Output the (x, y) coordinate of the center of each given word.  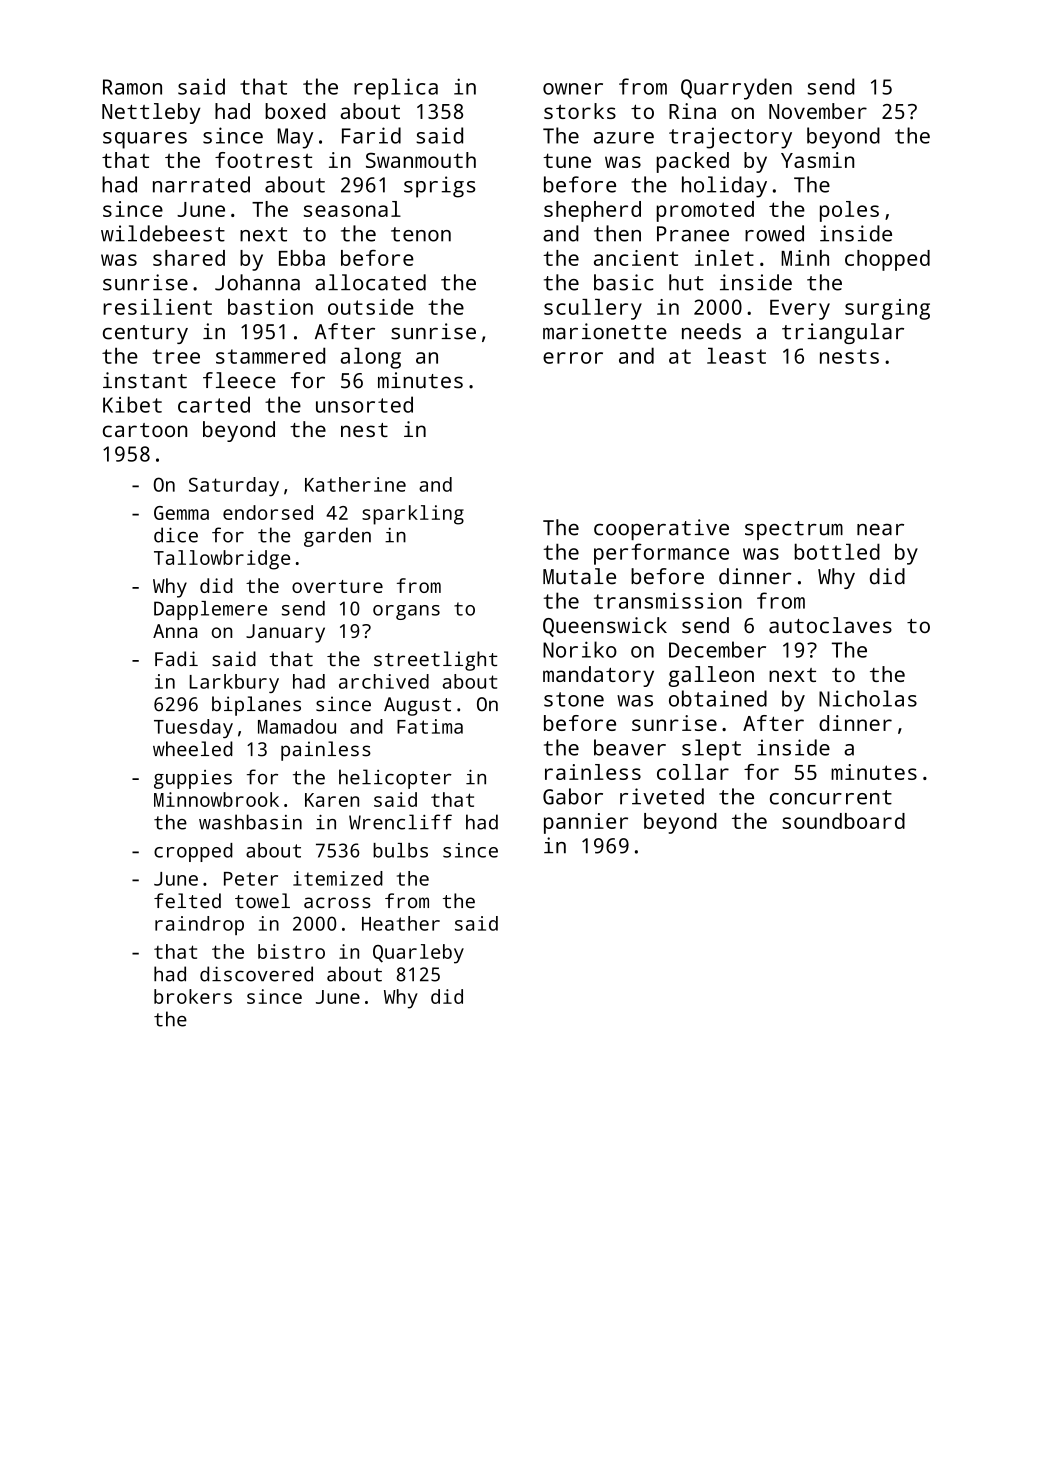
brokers (193, 996)
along (371, 358)
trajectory (730, 138)
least (736, 355)
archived (384, 681)
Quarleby (418, 954)
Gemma (181, 513)
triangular (843, 333)
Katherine (355, 484)
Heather (401, 923)
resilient (157, 307)
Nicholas (868, 698)
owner (573, 89)
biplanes (256, 706)
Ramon (132, 87)
